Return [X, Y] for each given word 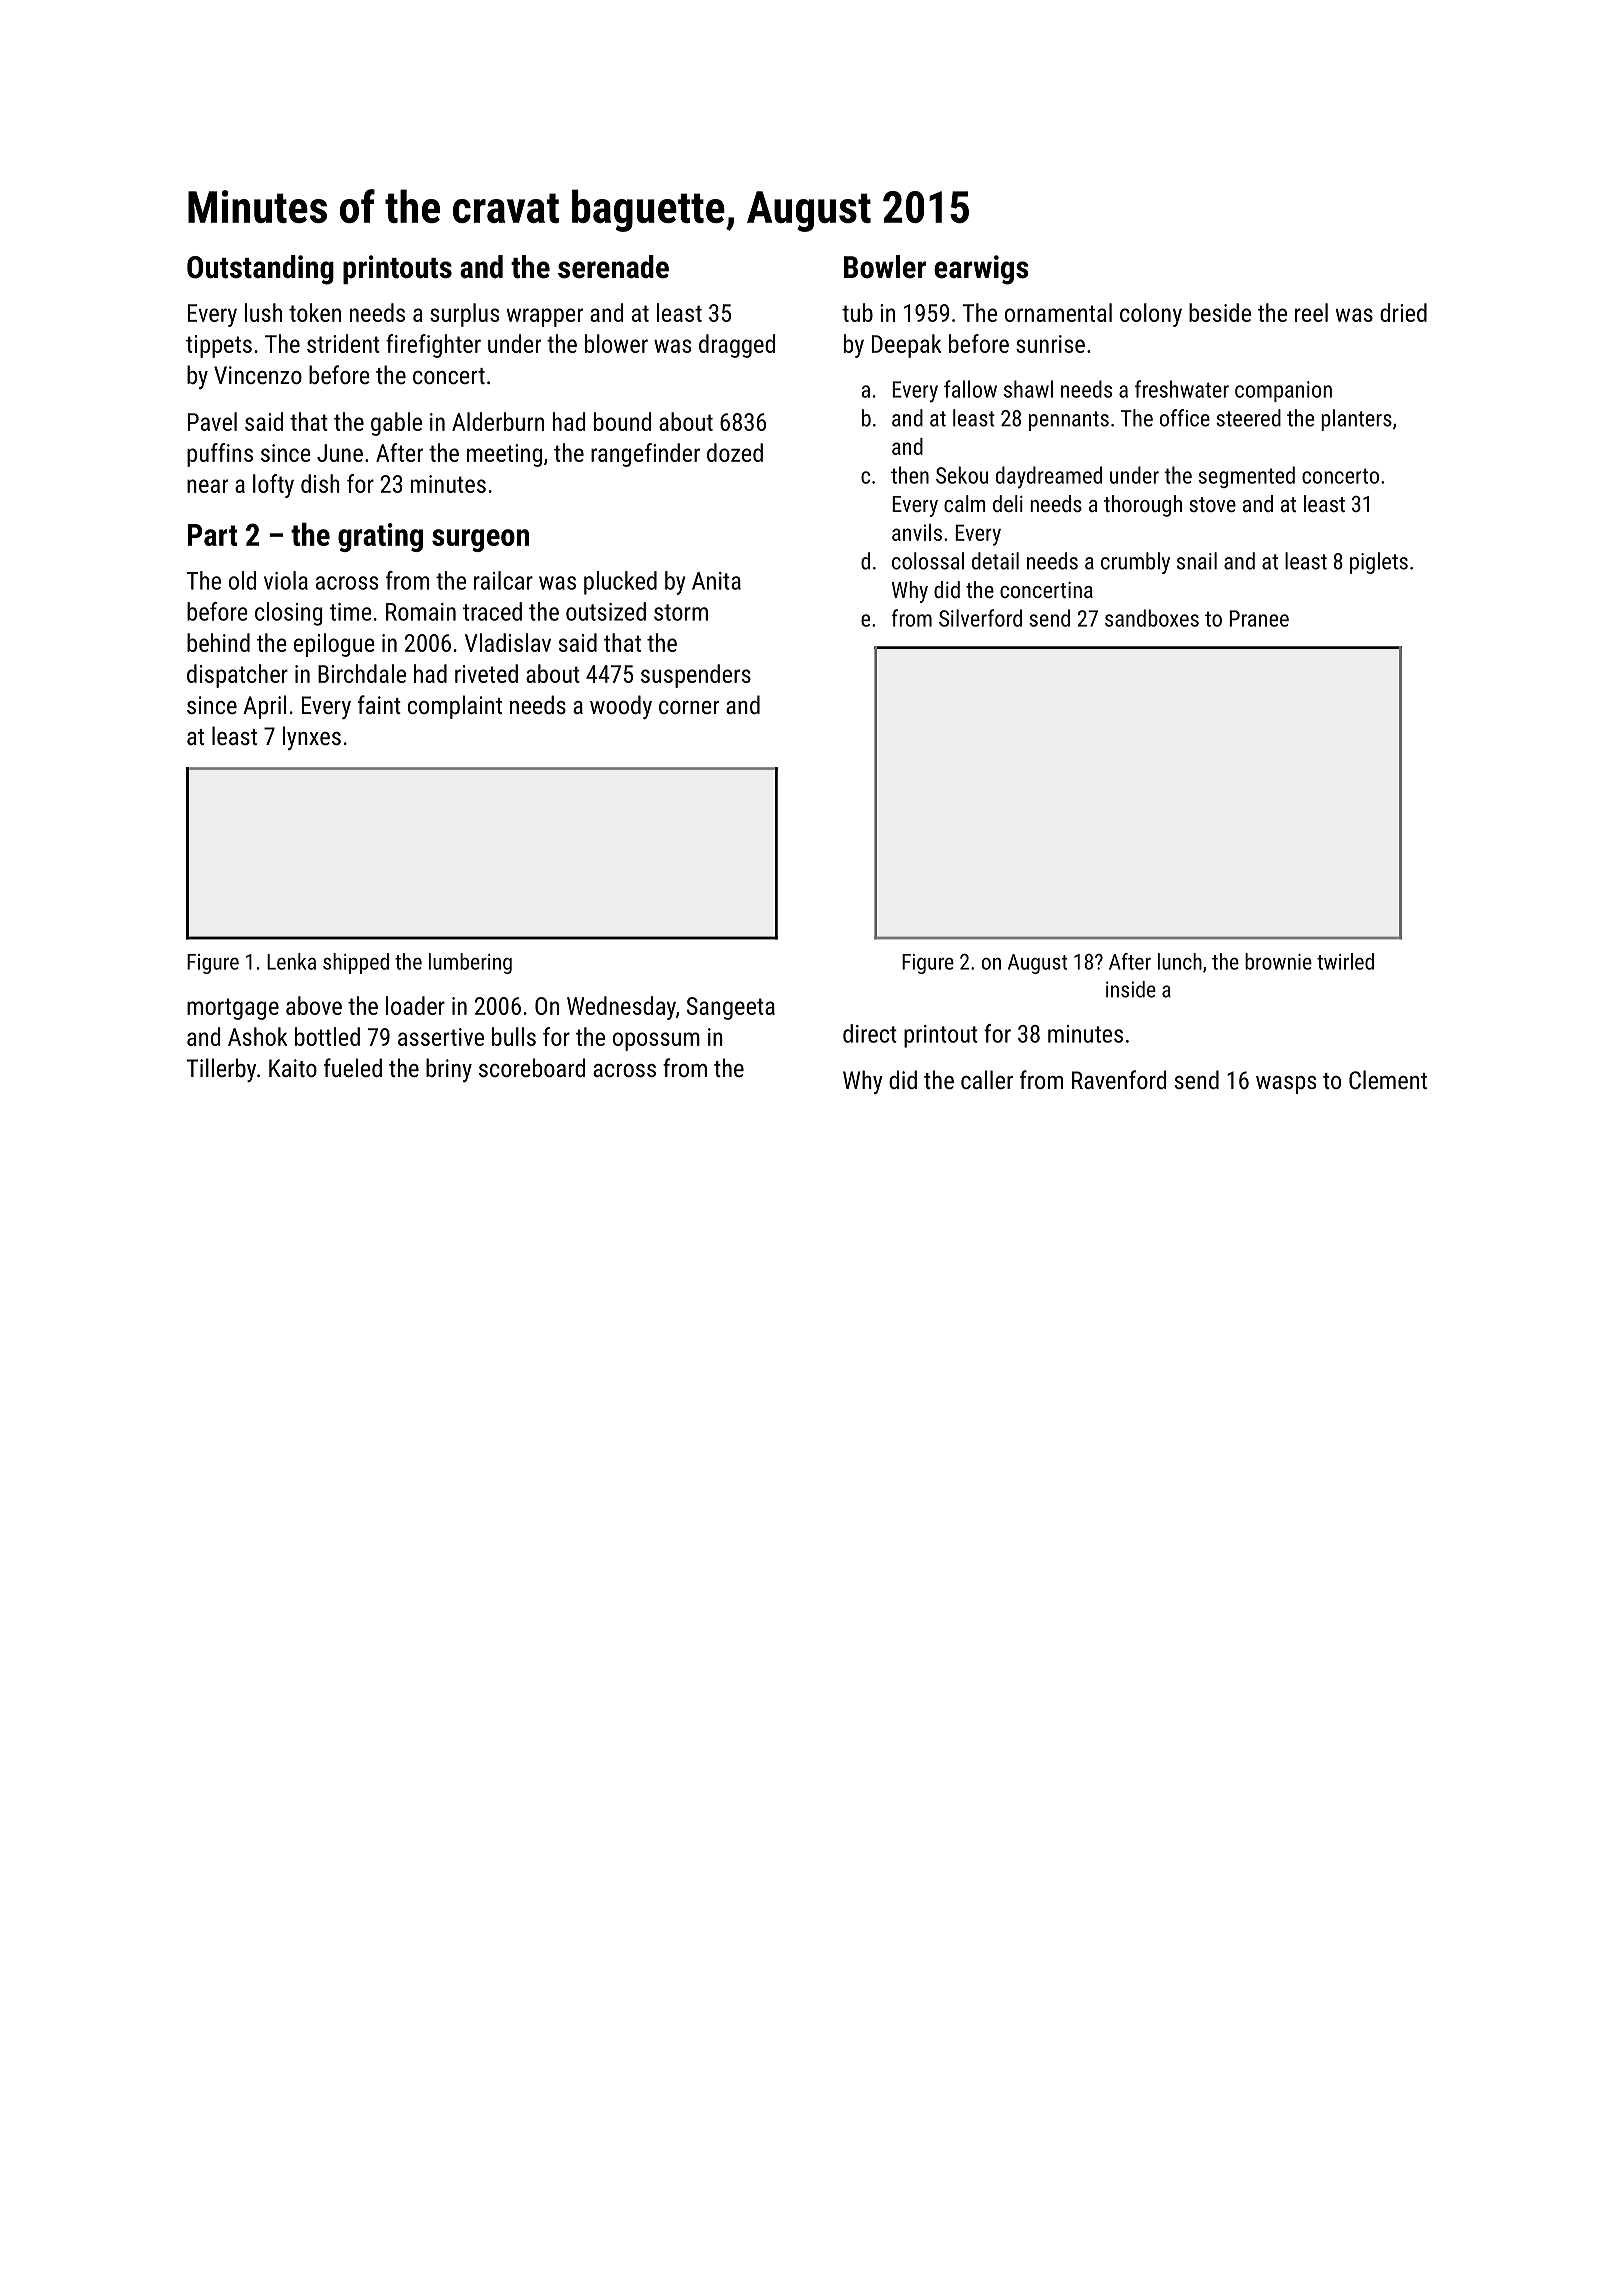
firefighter [433, 346]
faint [379, 704]
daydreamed [1049, 477]
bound [622, 421]
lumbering [470, 963]
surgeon [480, 540]
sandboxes [1152, 618]
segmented [1246, 477]
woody [621, 707]
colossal [928, 561]
